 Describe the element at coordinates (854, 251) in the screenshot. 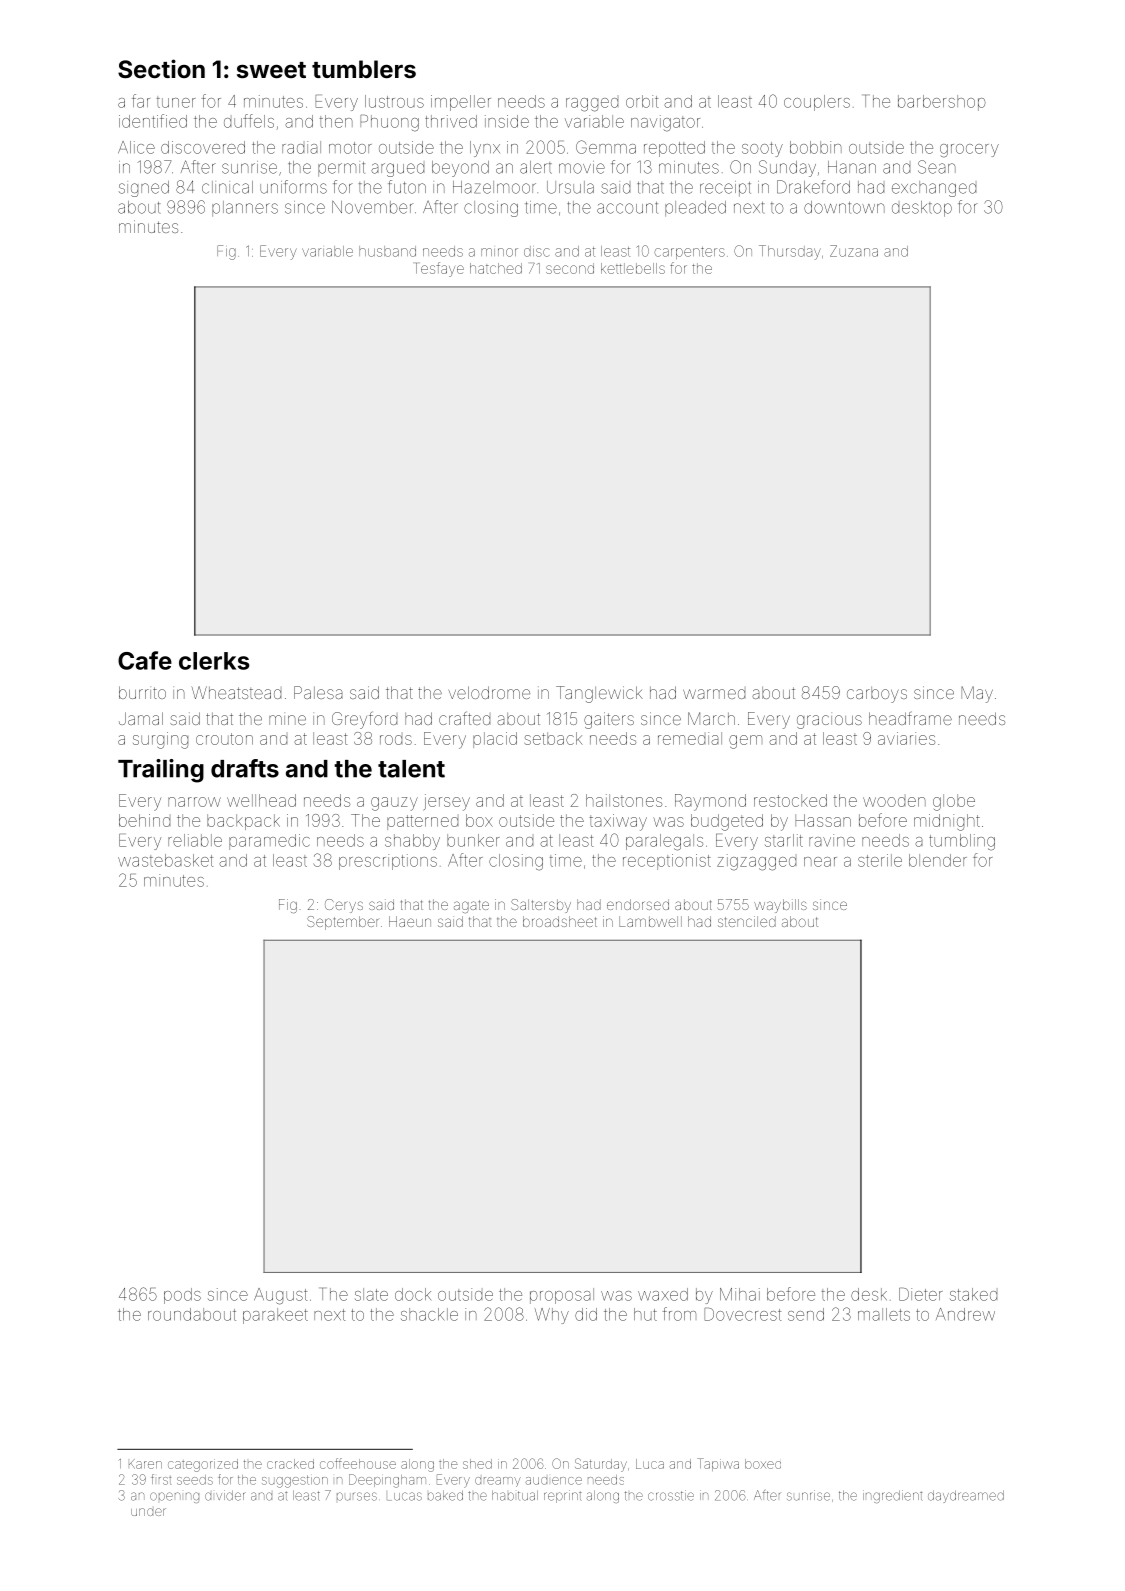

I see `Zuzana` at that location.
